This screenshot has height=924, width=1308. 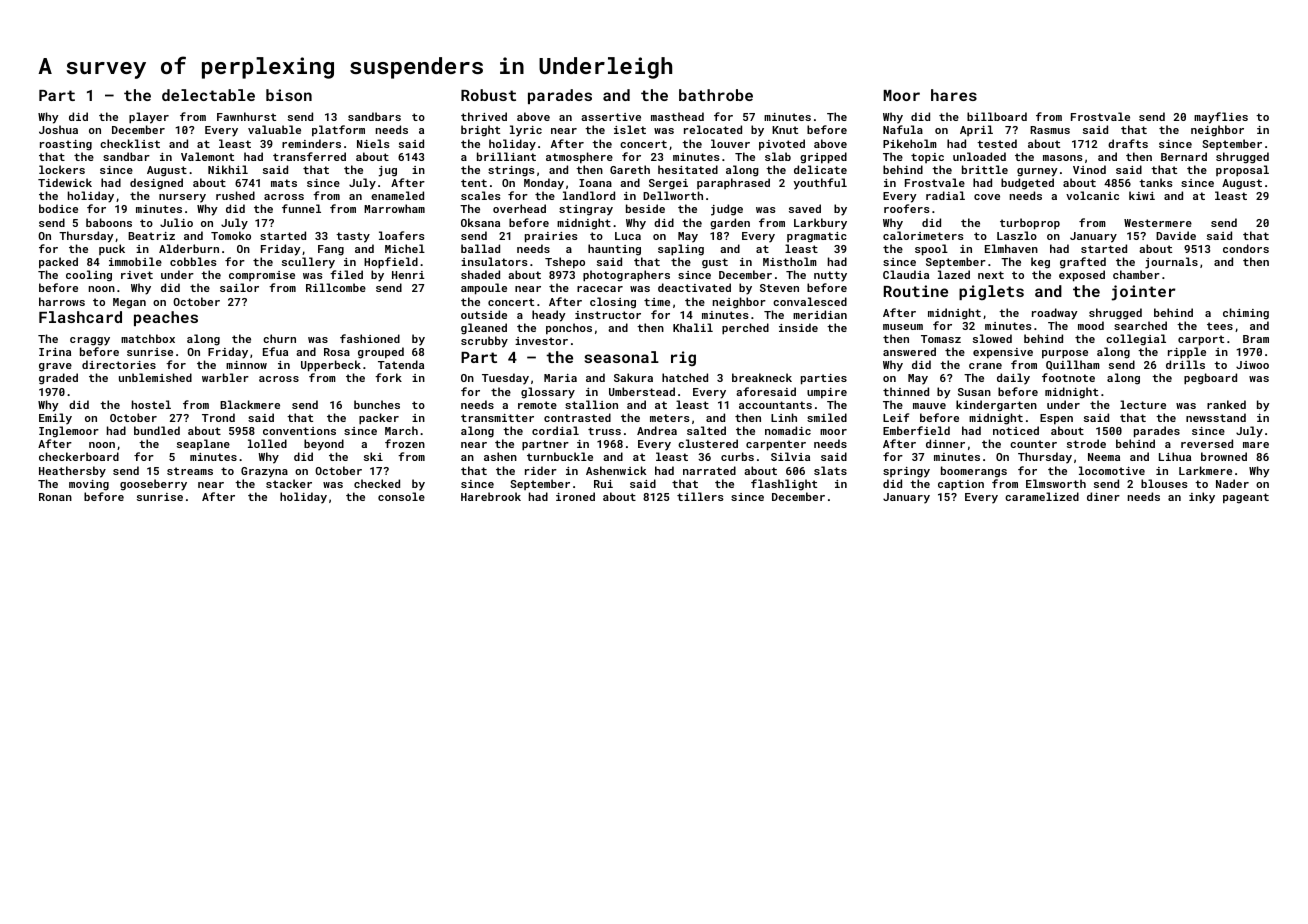 What do you see at coordinates (709, 470) in the screenshot?
I see `narrated` at bounding box center [709, 470].
